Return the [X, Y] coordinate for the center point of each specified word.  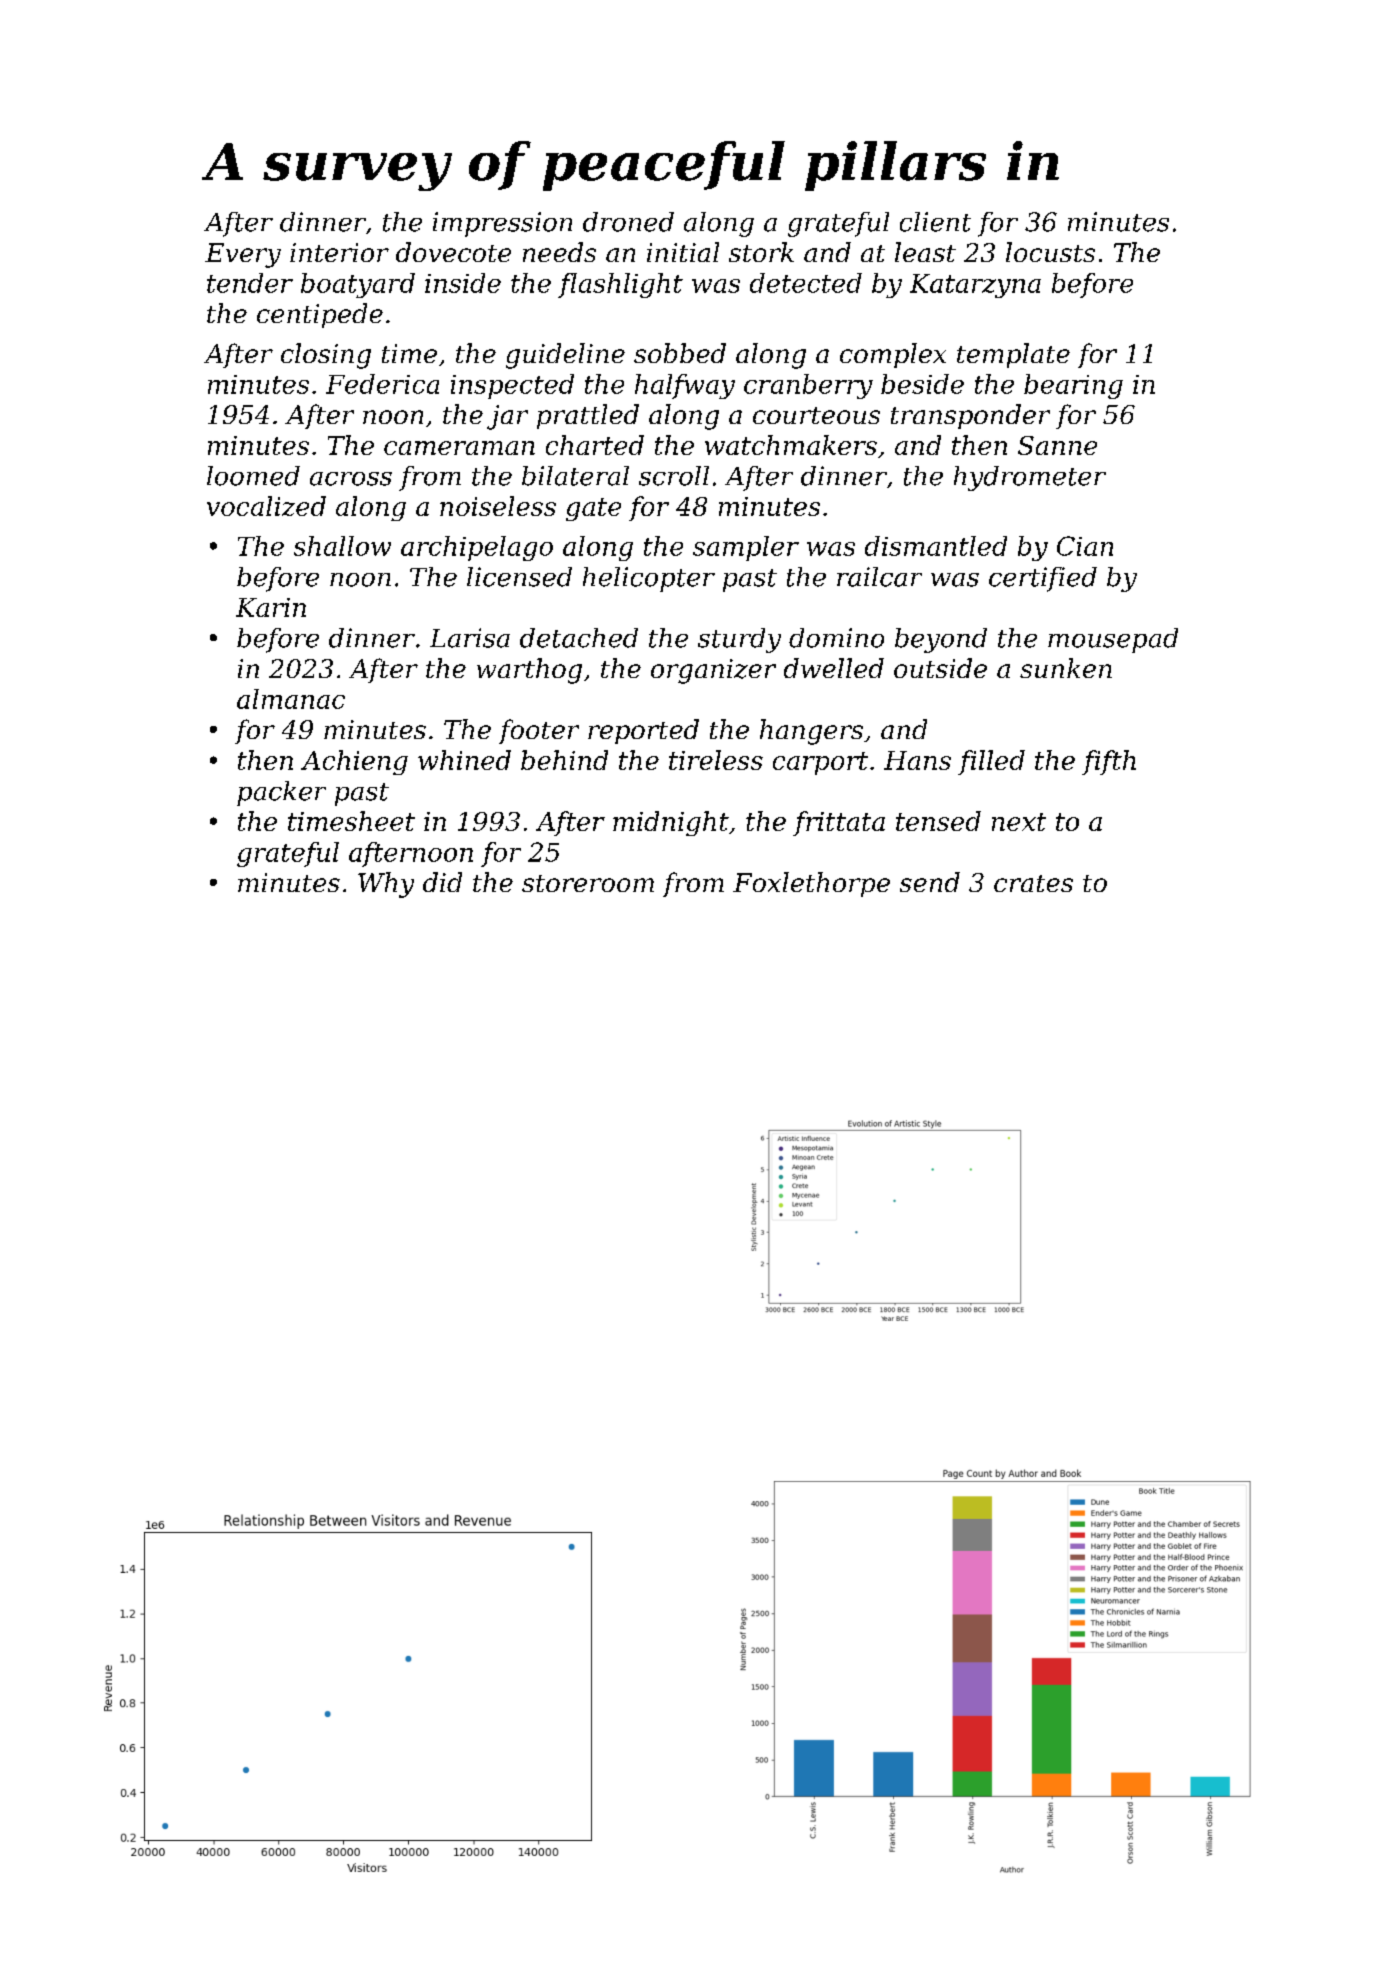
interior [339, 252]
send [930, 882]
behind [564, 760]
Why [386, 885]
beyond [941, 640]
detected [806, 283]
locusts [1050, 252]
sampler [746, 548]
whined [464, 760]
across [351, 479]
